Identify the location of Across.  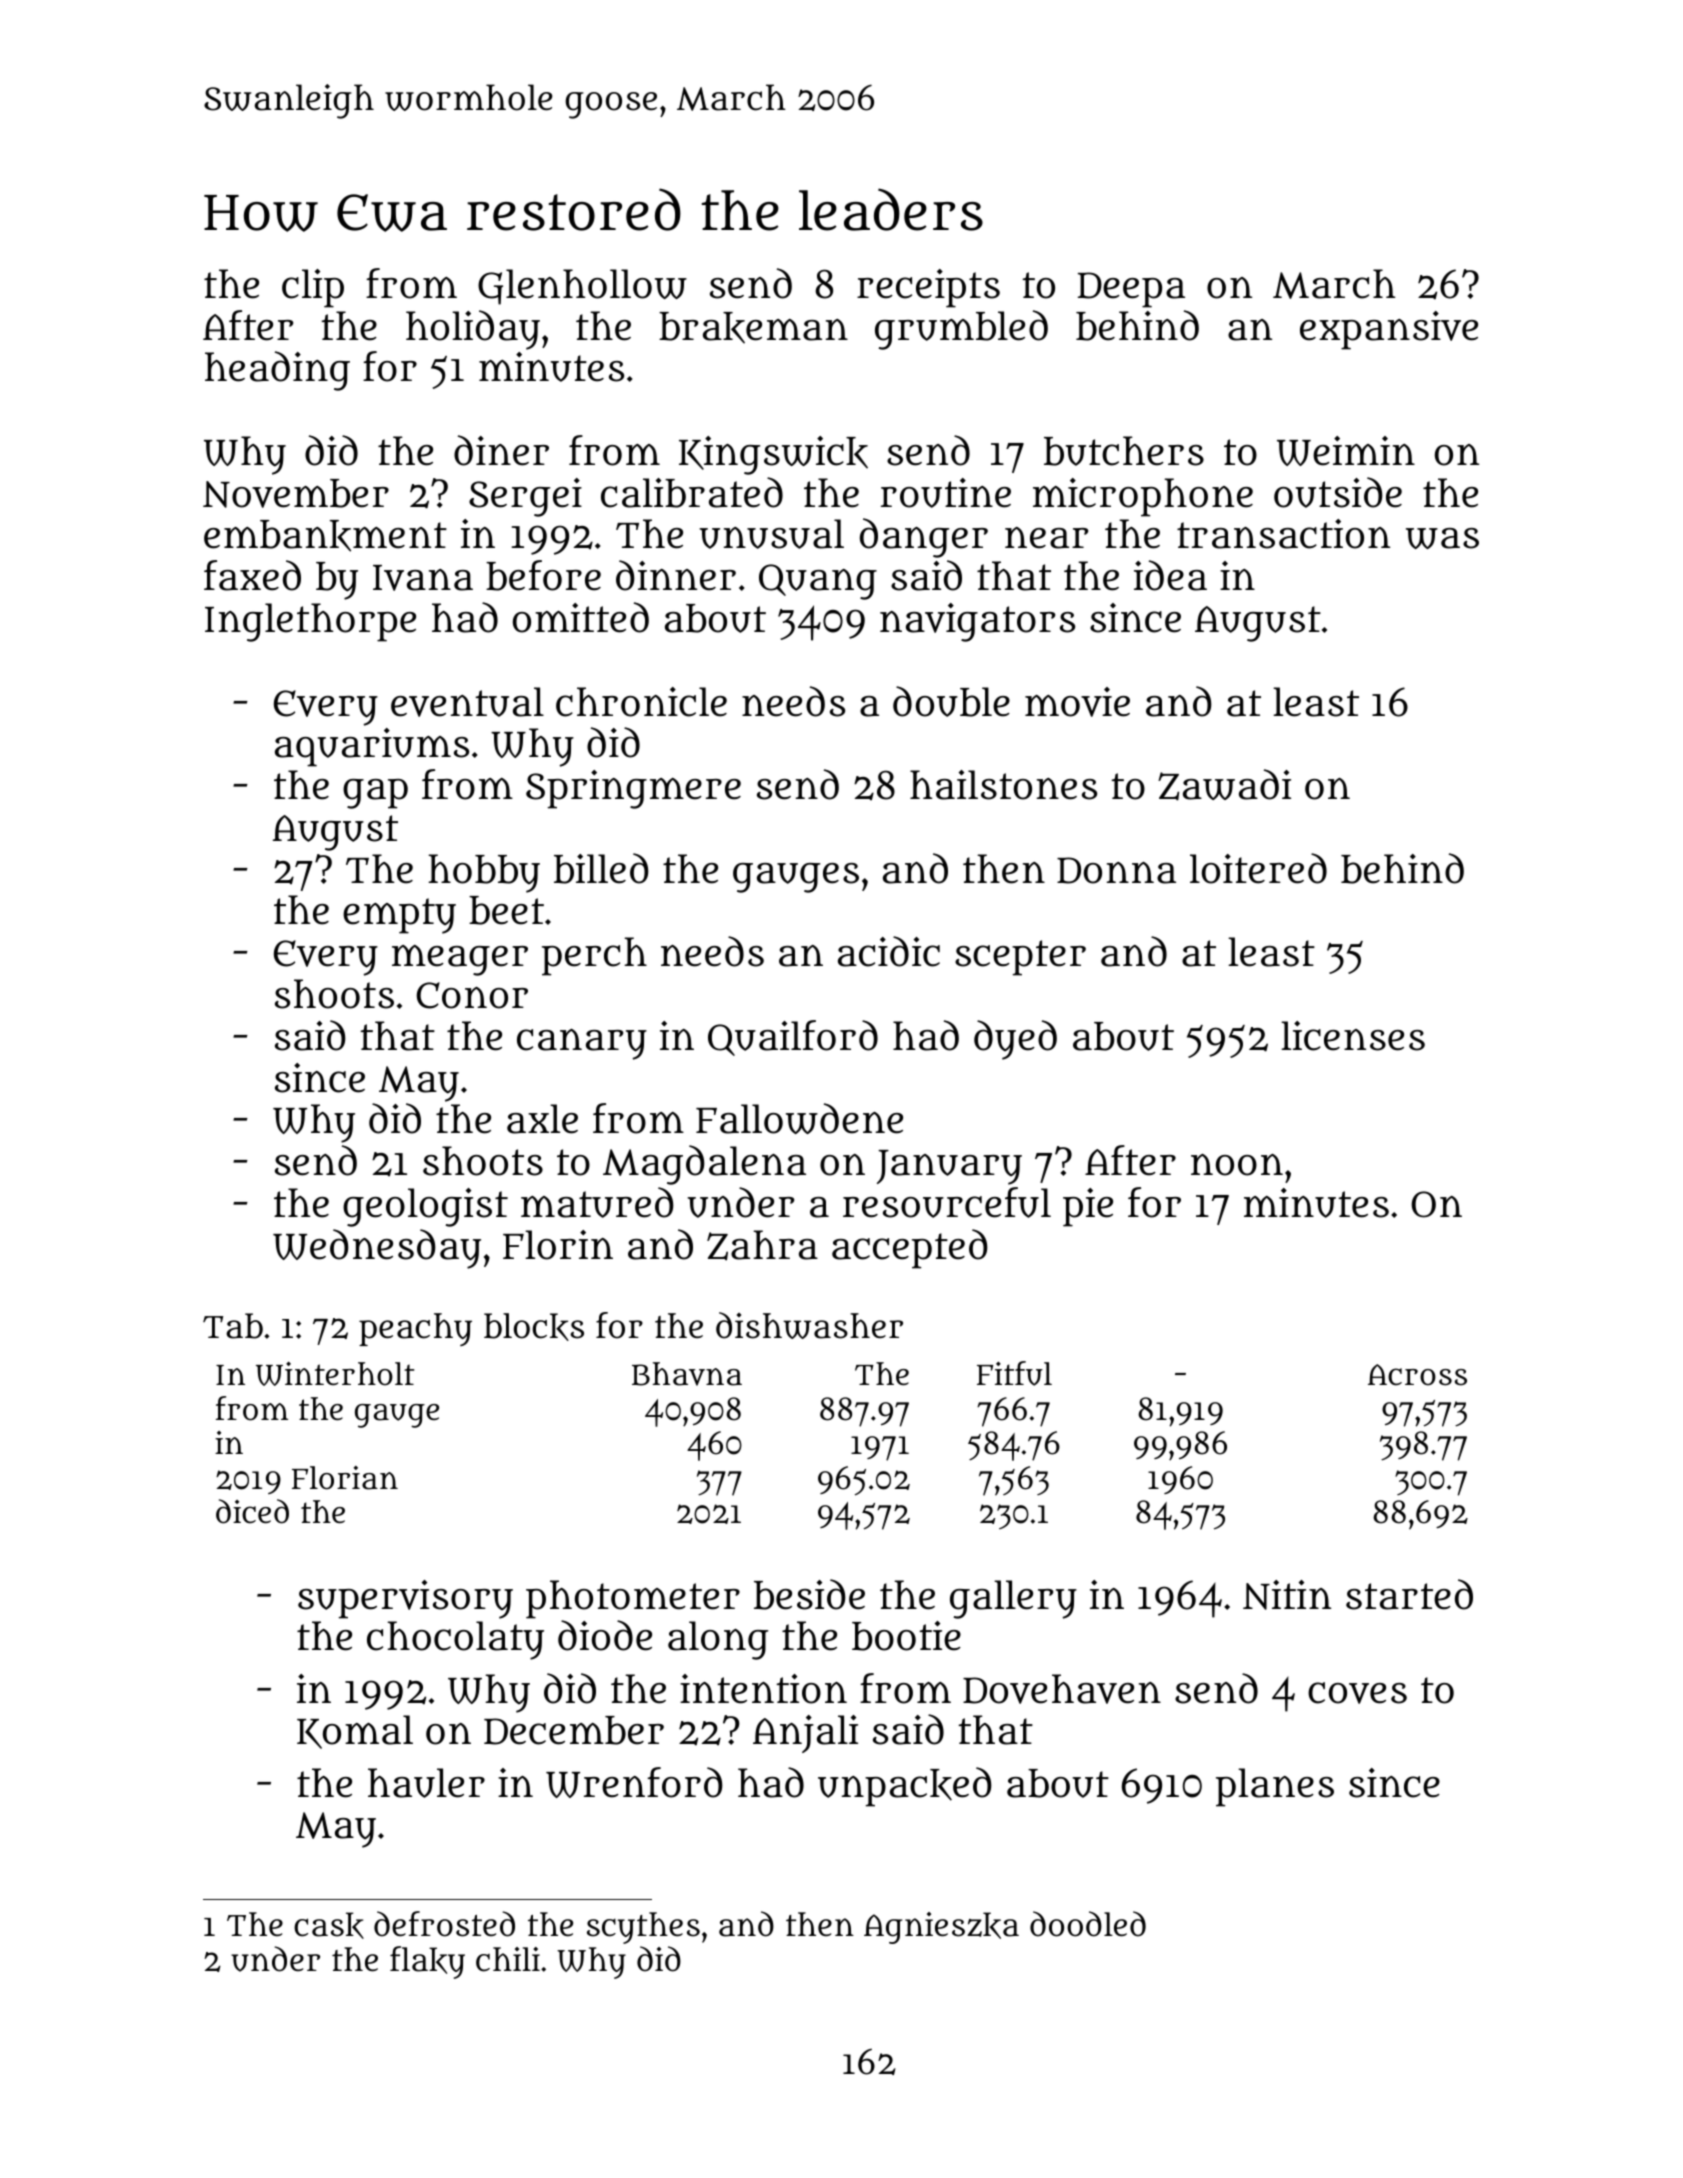
(1417, 1375).
